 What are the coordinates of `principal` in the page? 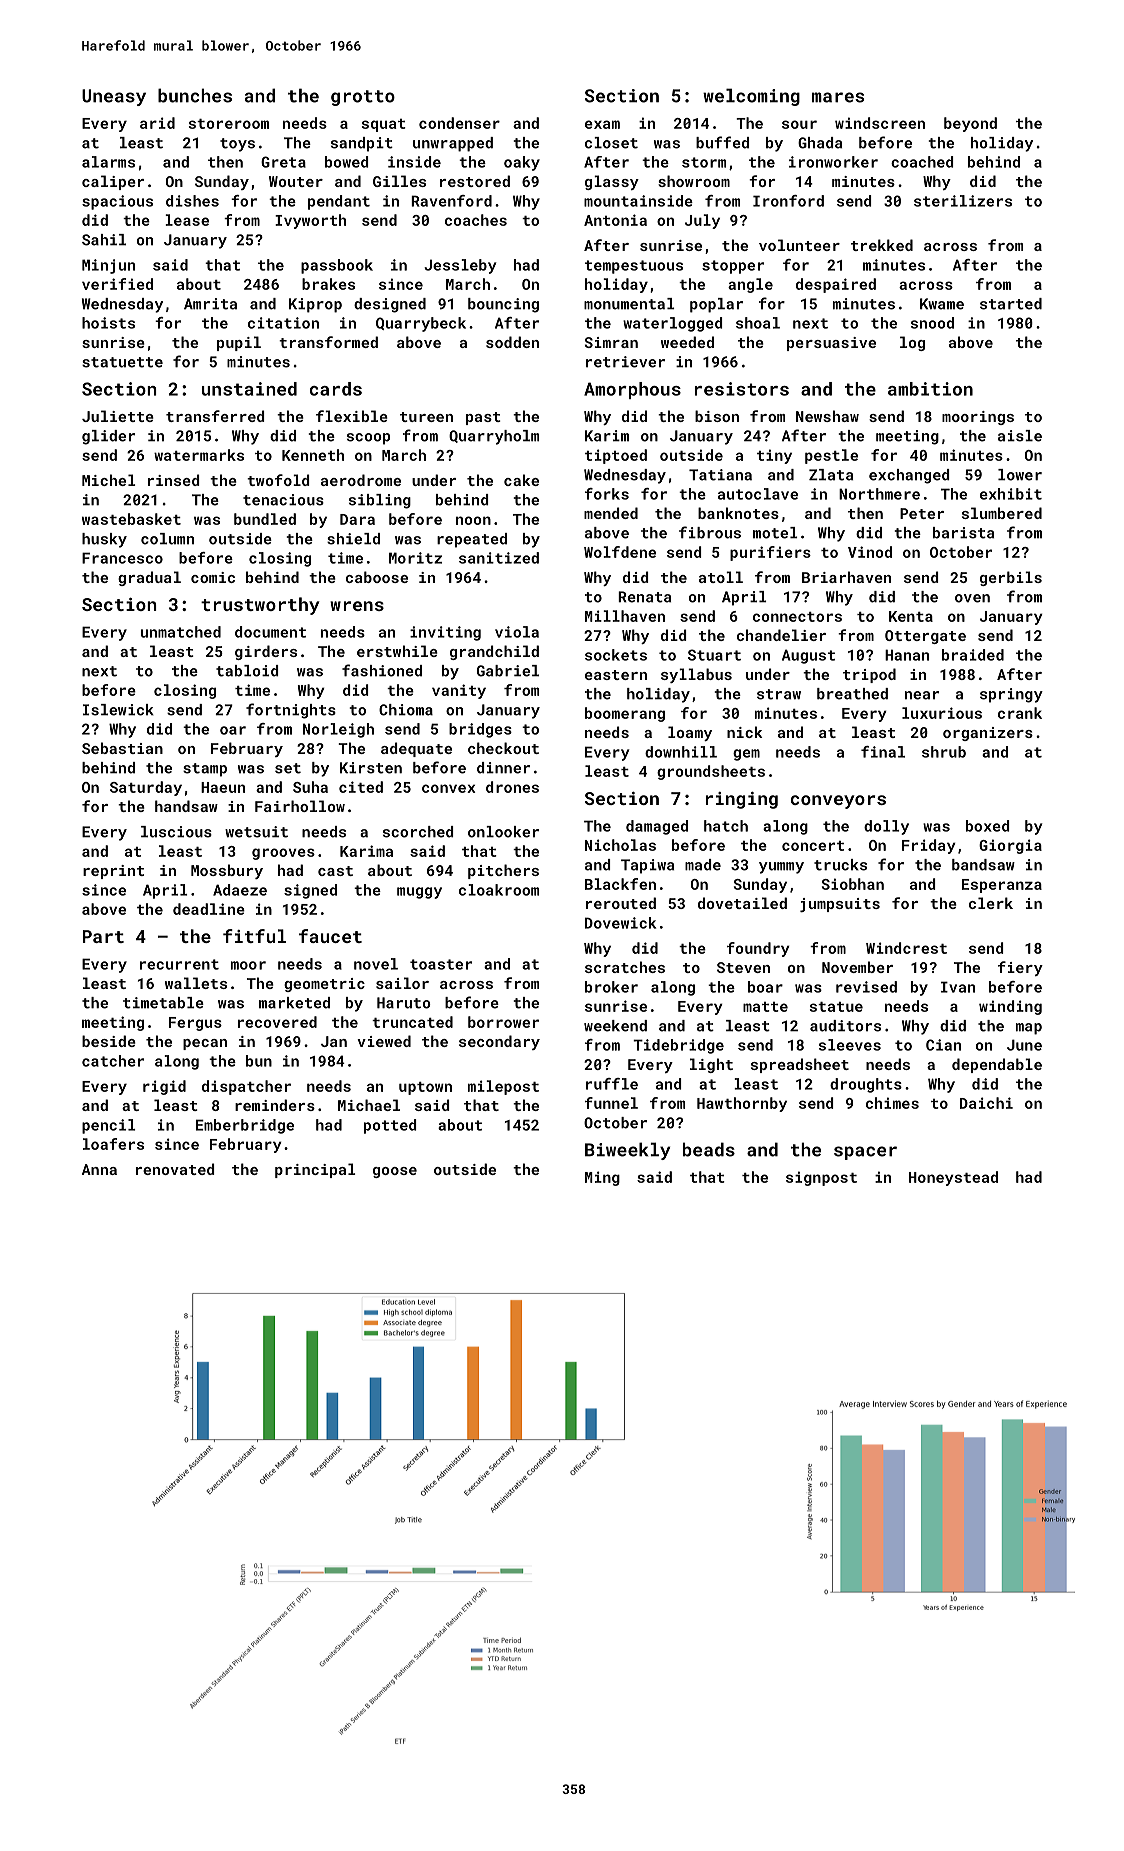 It's located at (315, 1170).
